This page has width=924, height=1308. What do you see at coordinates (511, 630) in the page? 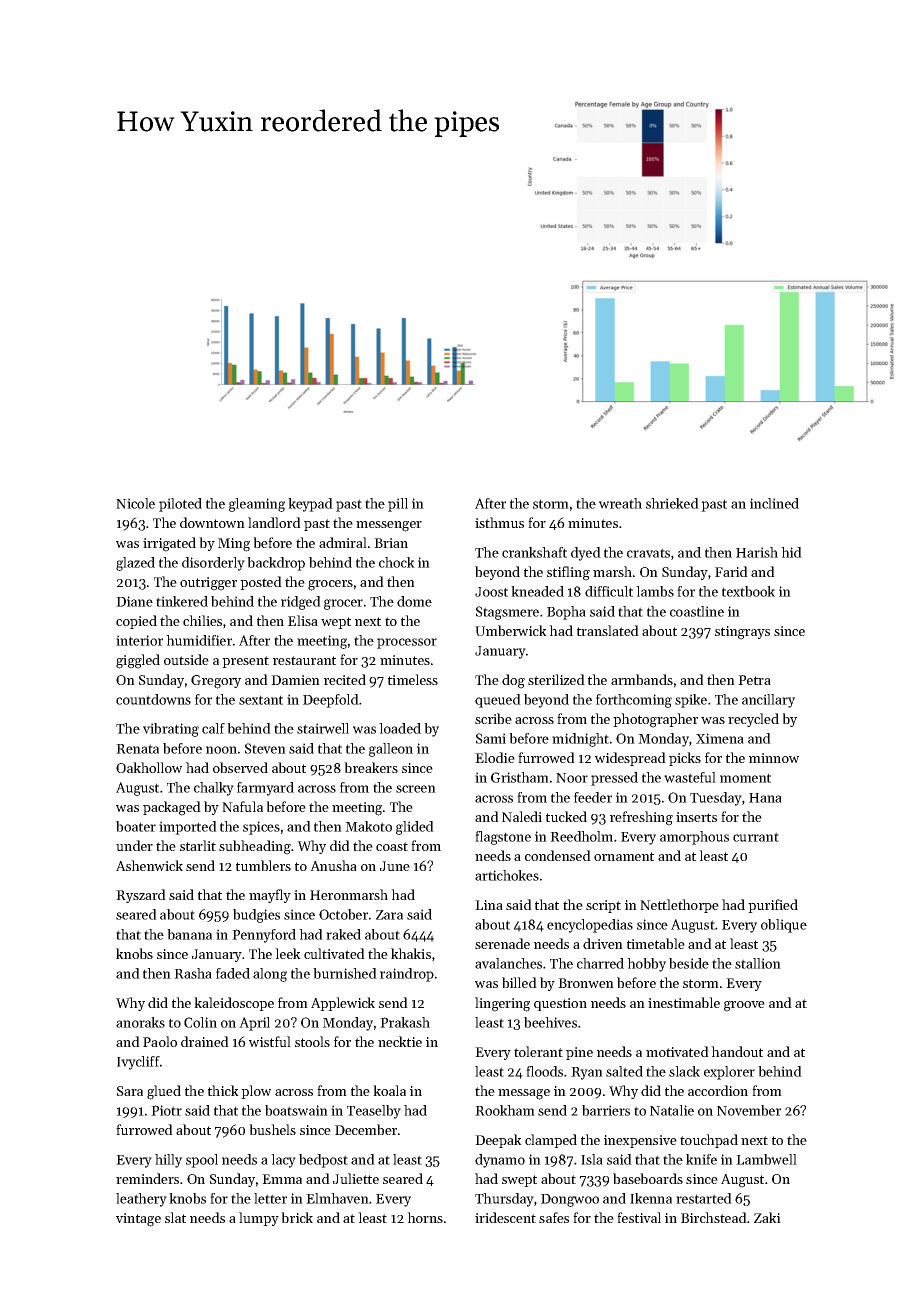
I see `Umberwick` at bounding box center [511, 630].
